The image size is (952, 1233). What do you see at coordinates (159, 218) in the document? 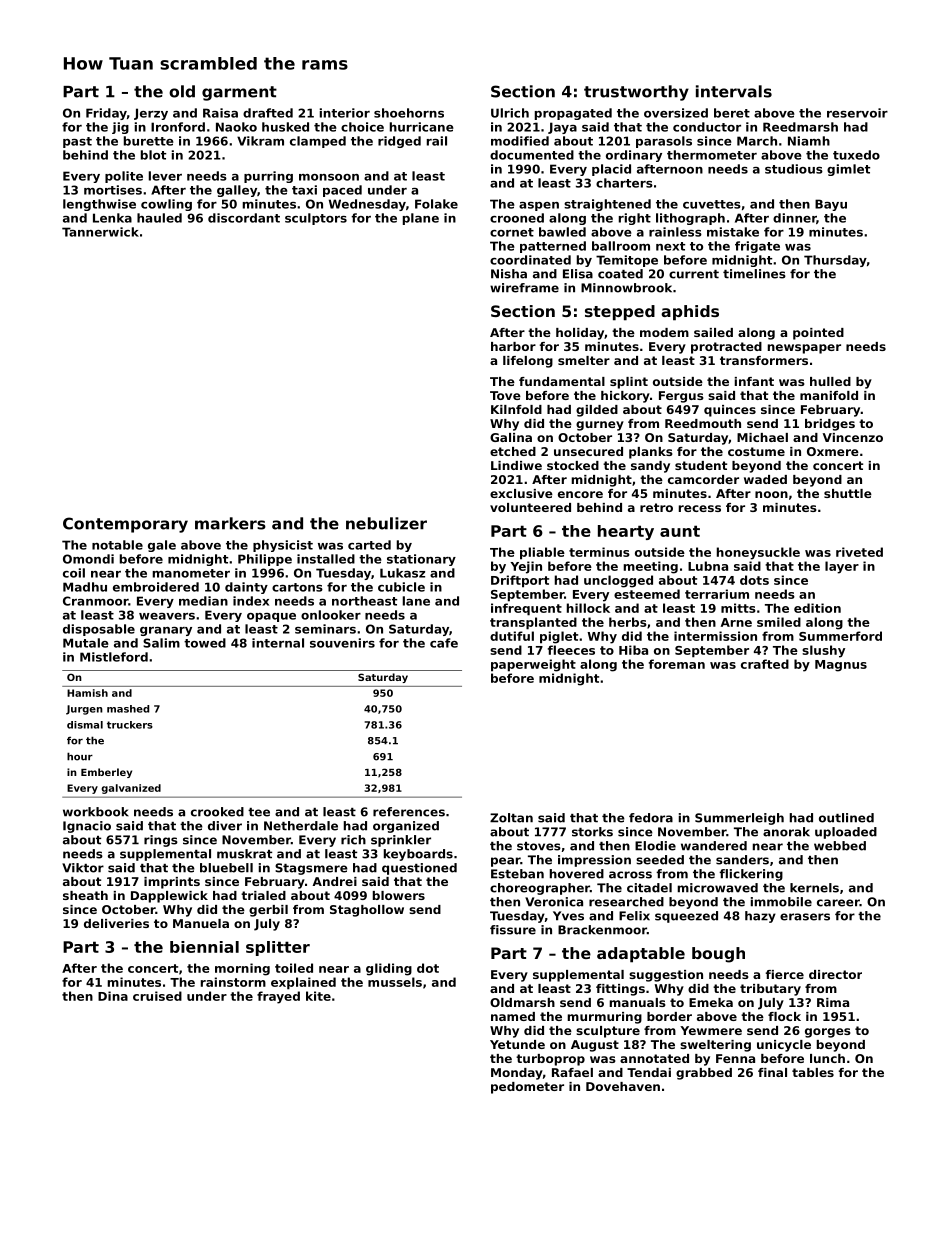
I see `hauled` at bounding box center [159, 218].
